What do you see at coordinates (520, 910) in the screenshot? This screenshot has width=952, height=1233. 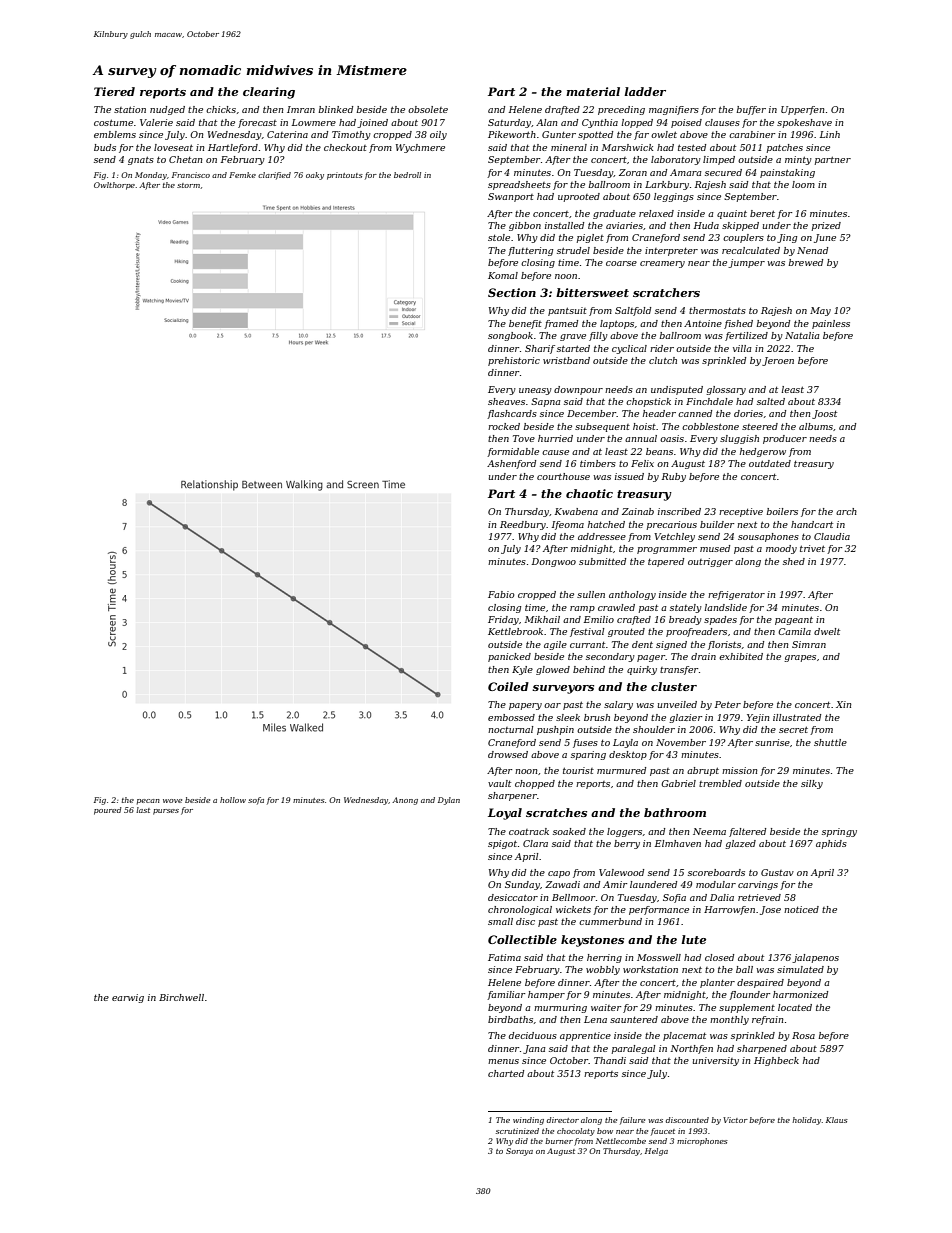 I see `chronological` at bounding box center [520, 910].
